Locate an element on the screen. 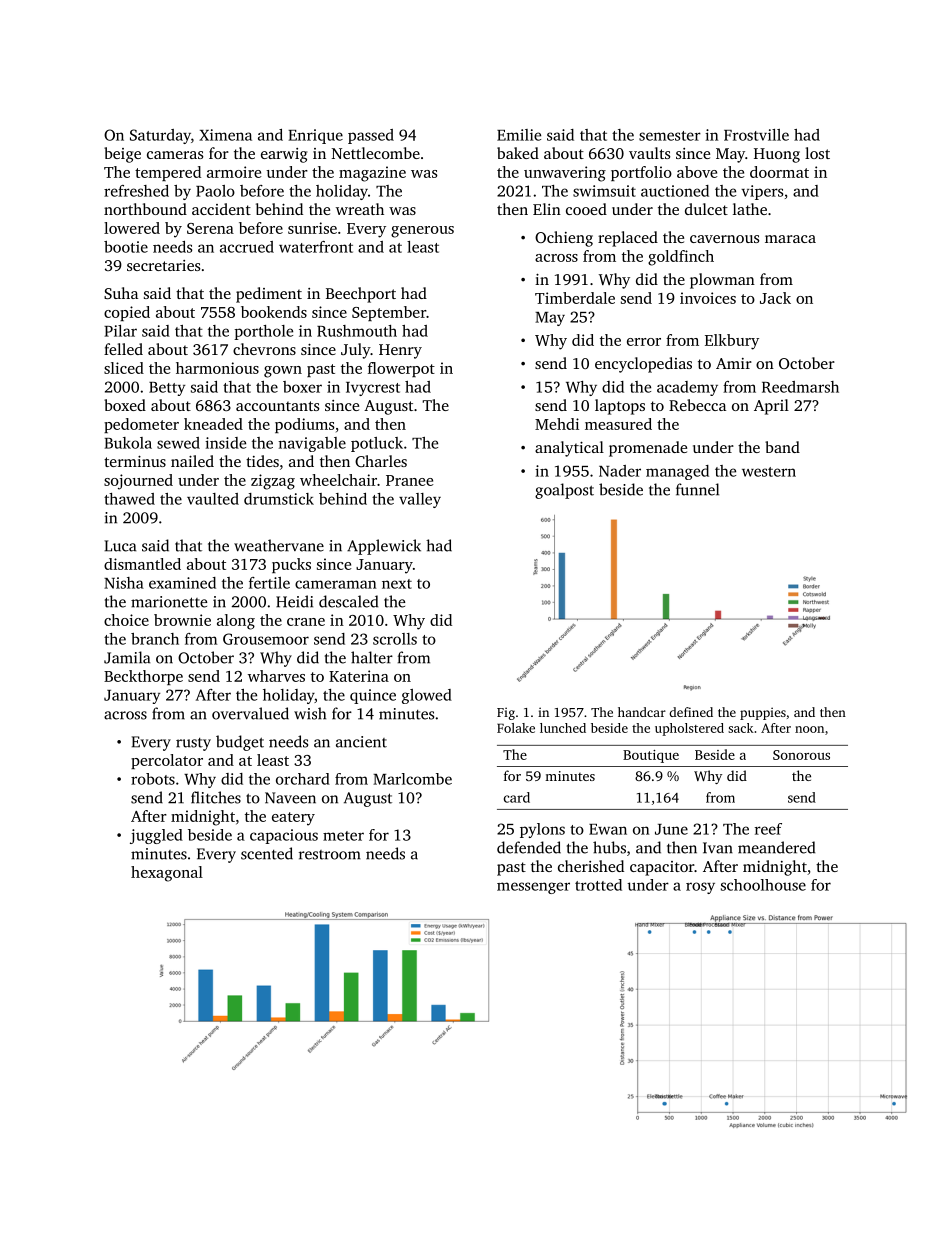  Paolo is located at coordinates (215, 191).
